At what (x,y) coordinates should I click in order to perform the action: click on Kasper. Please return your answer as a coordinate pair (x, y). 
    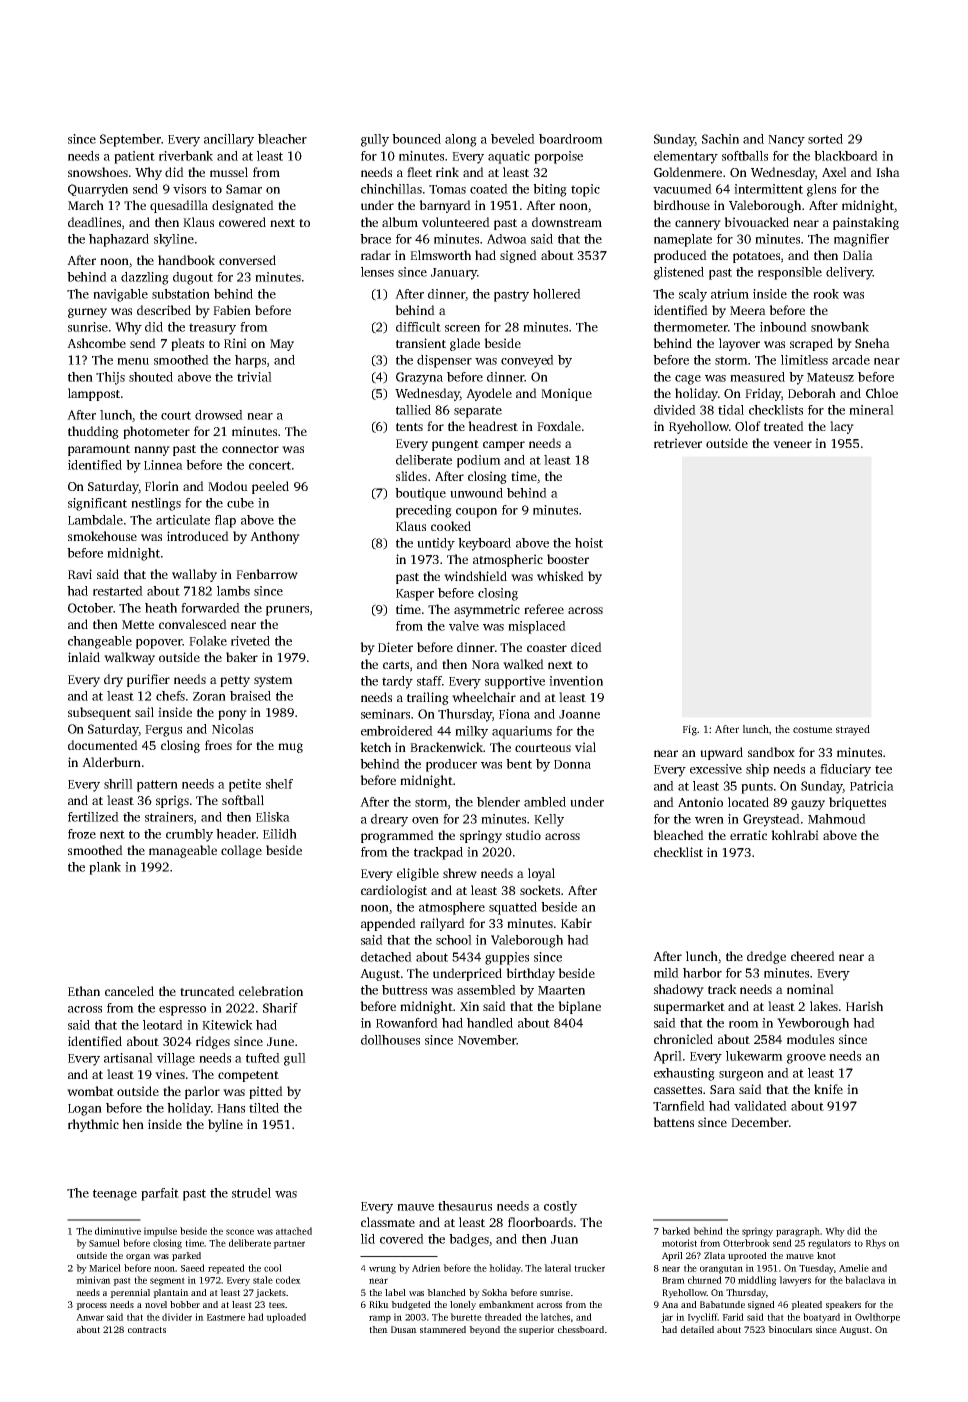
    Looking at the image, I should click on (415, 595).
